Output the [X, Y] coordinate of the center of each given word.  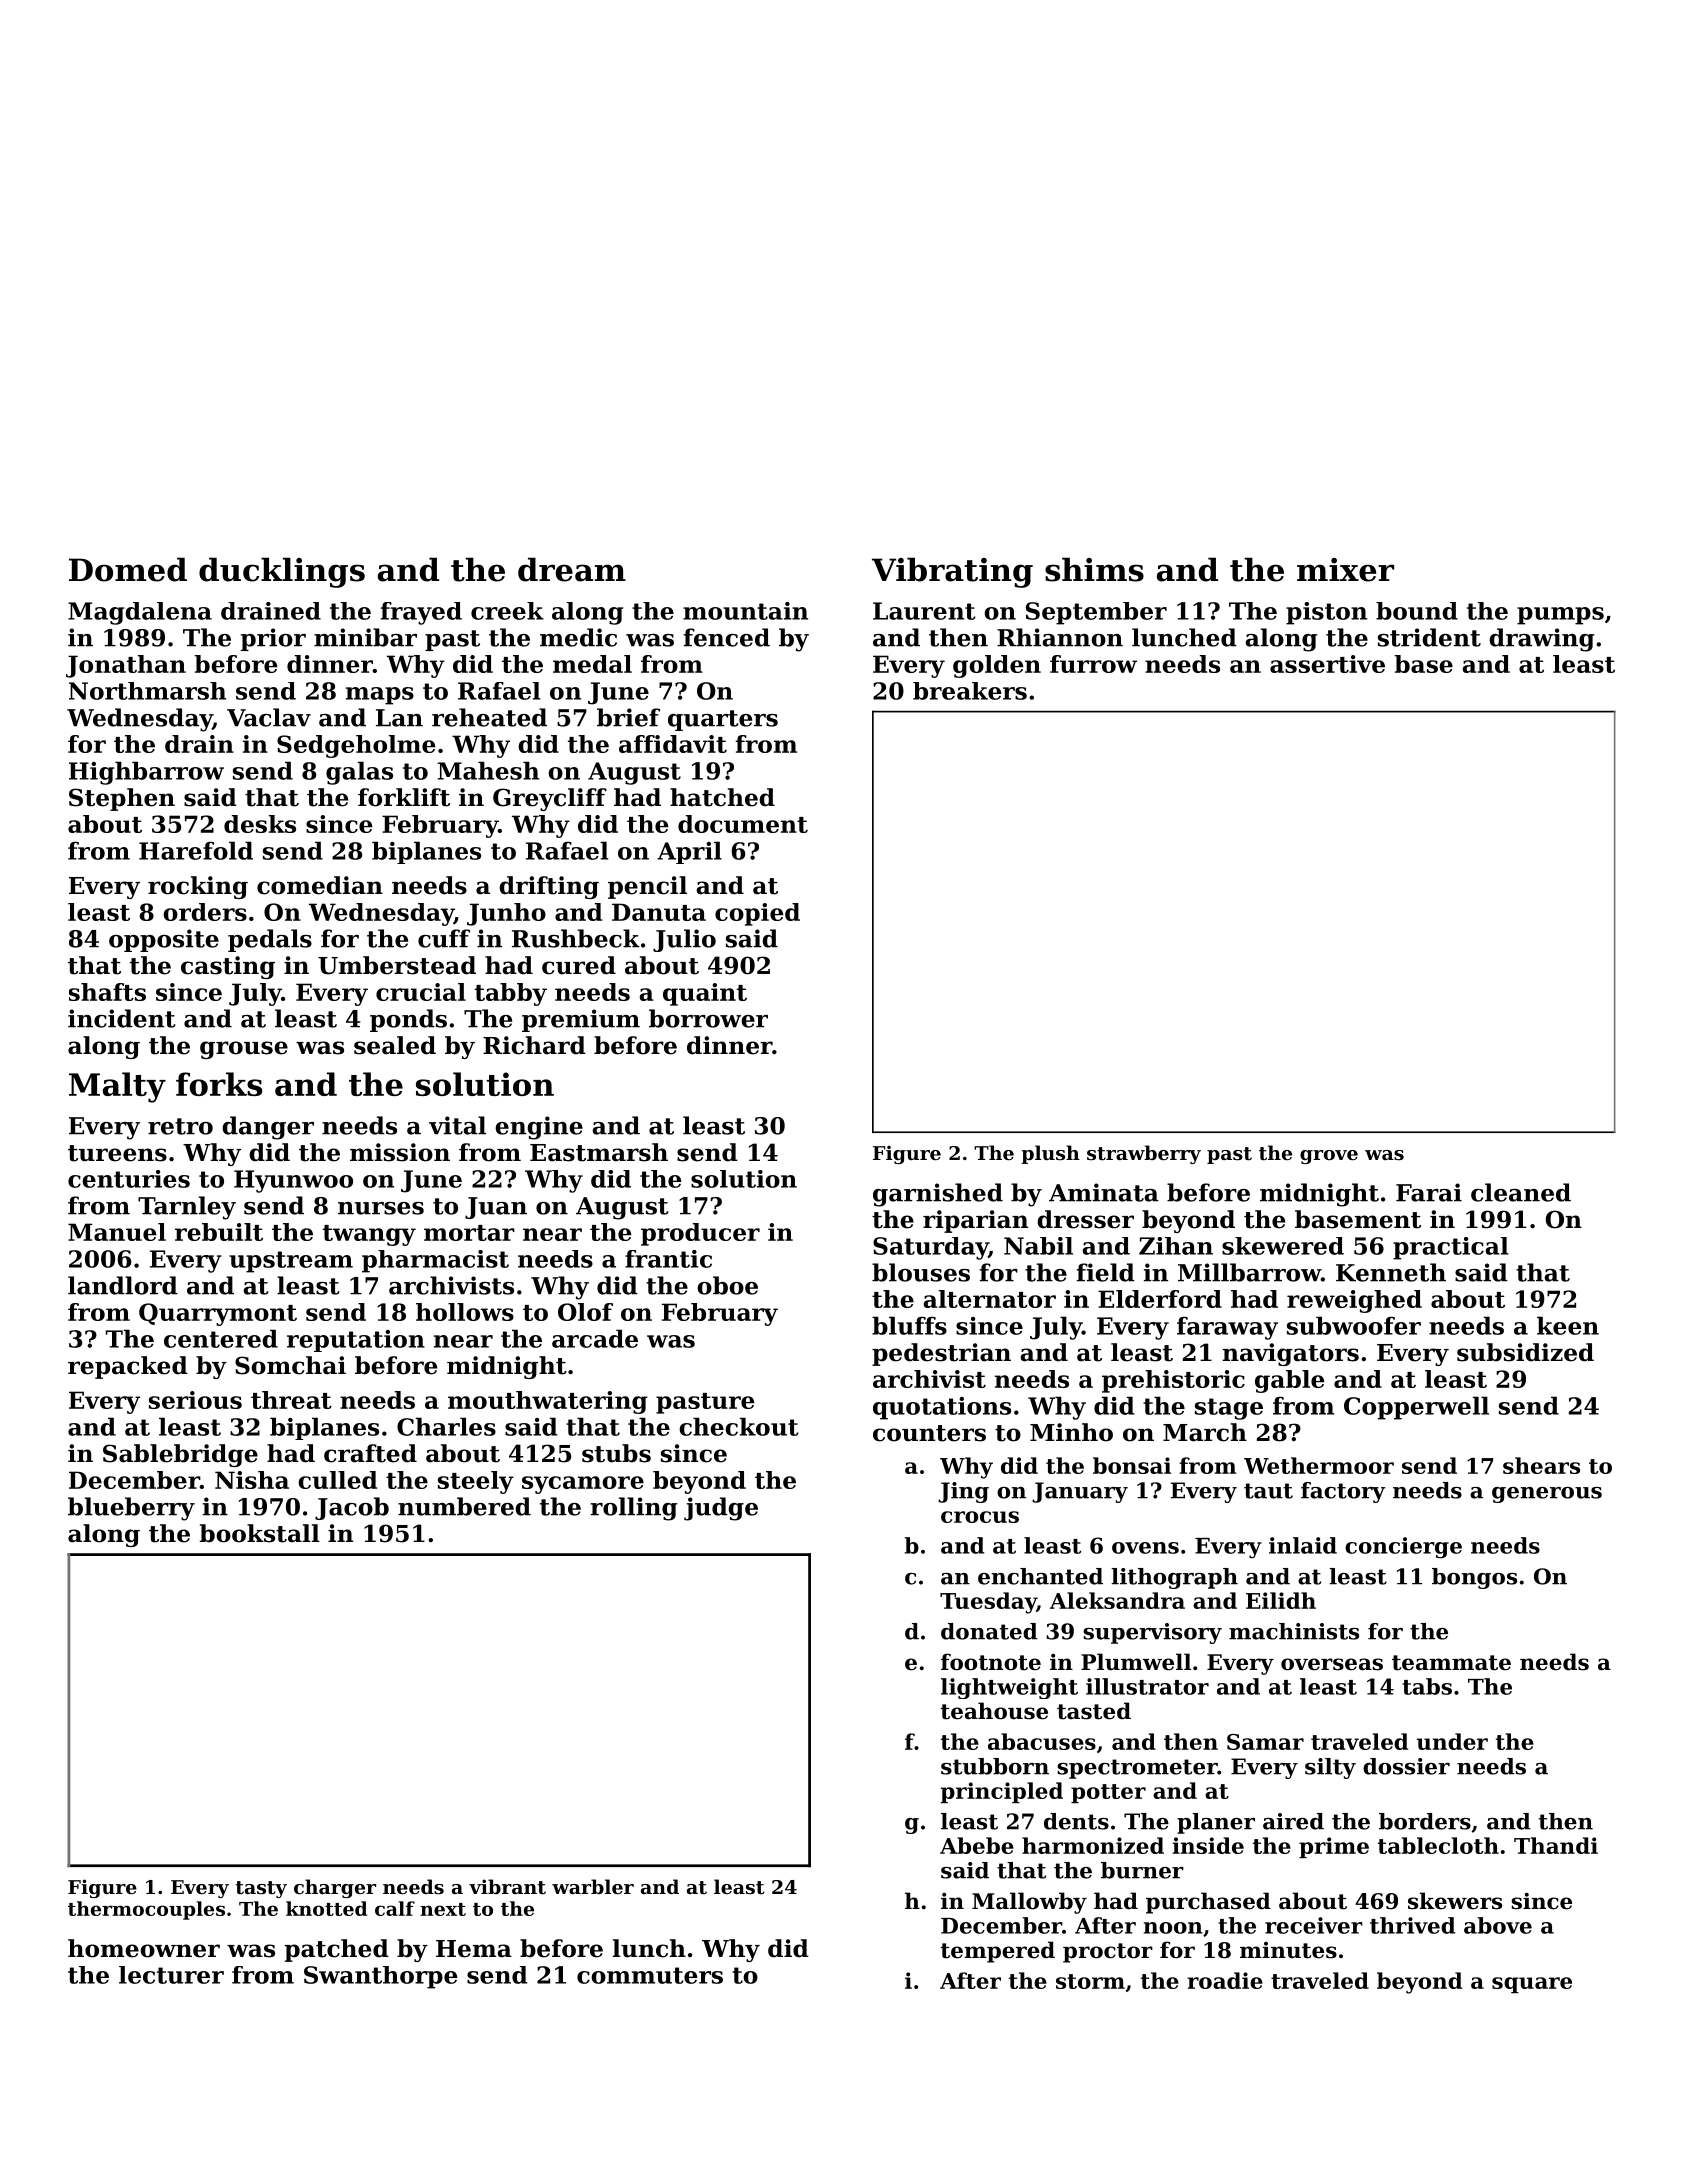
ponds [408, 1020]
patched [337, 1950]
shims [1094, 569]
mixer [1345, 570]
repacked [128, 1367]
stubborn [995, 1766]
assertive [1327, 664]
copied [757, 914]
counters [929, 1433]
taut [1268, 1491]
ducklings [282, 572]
